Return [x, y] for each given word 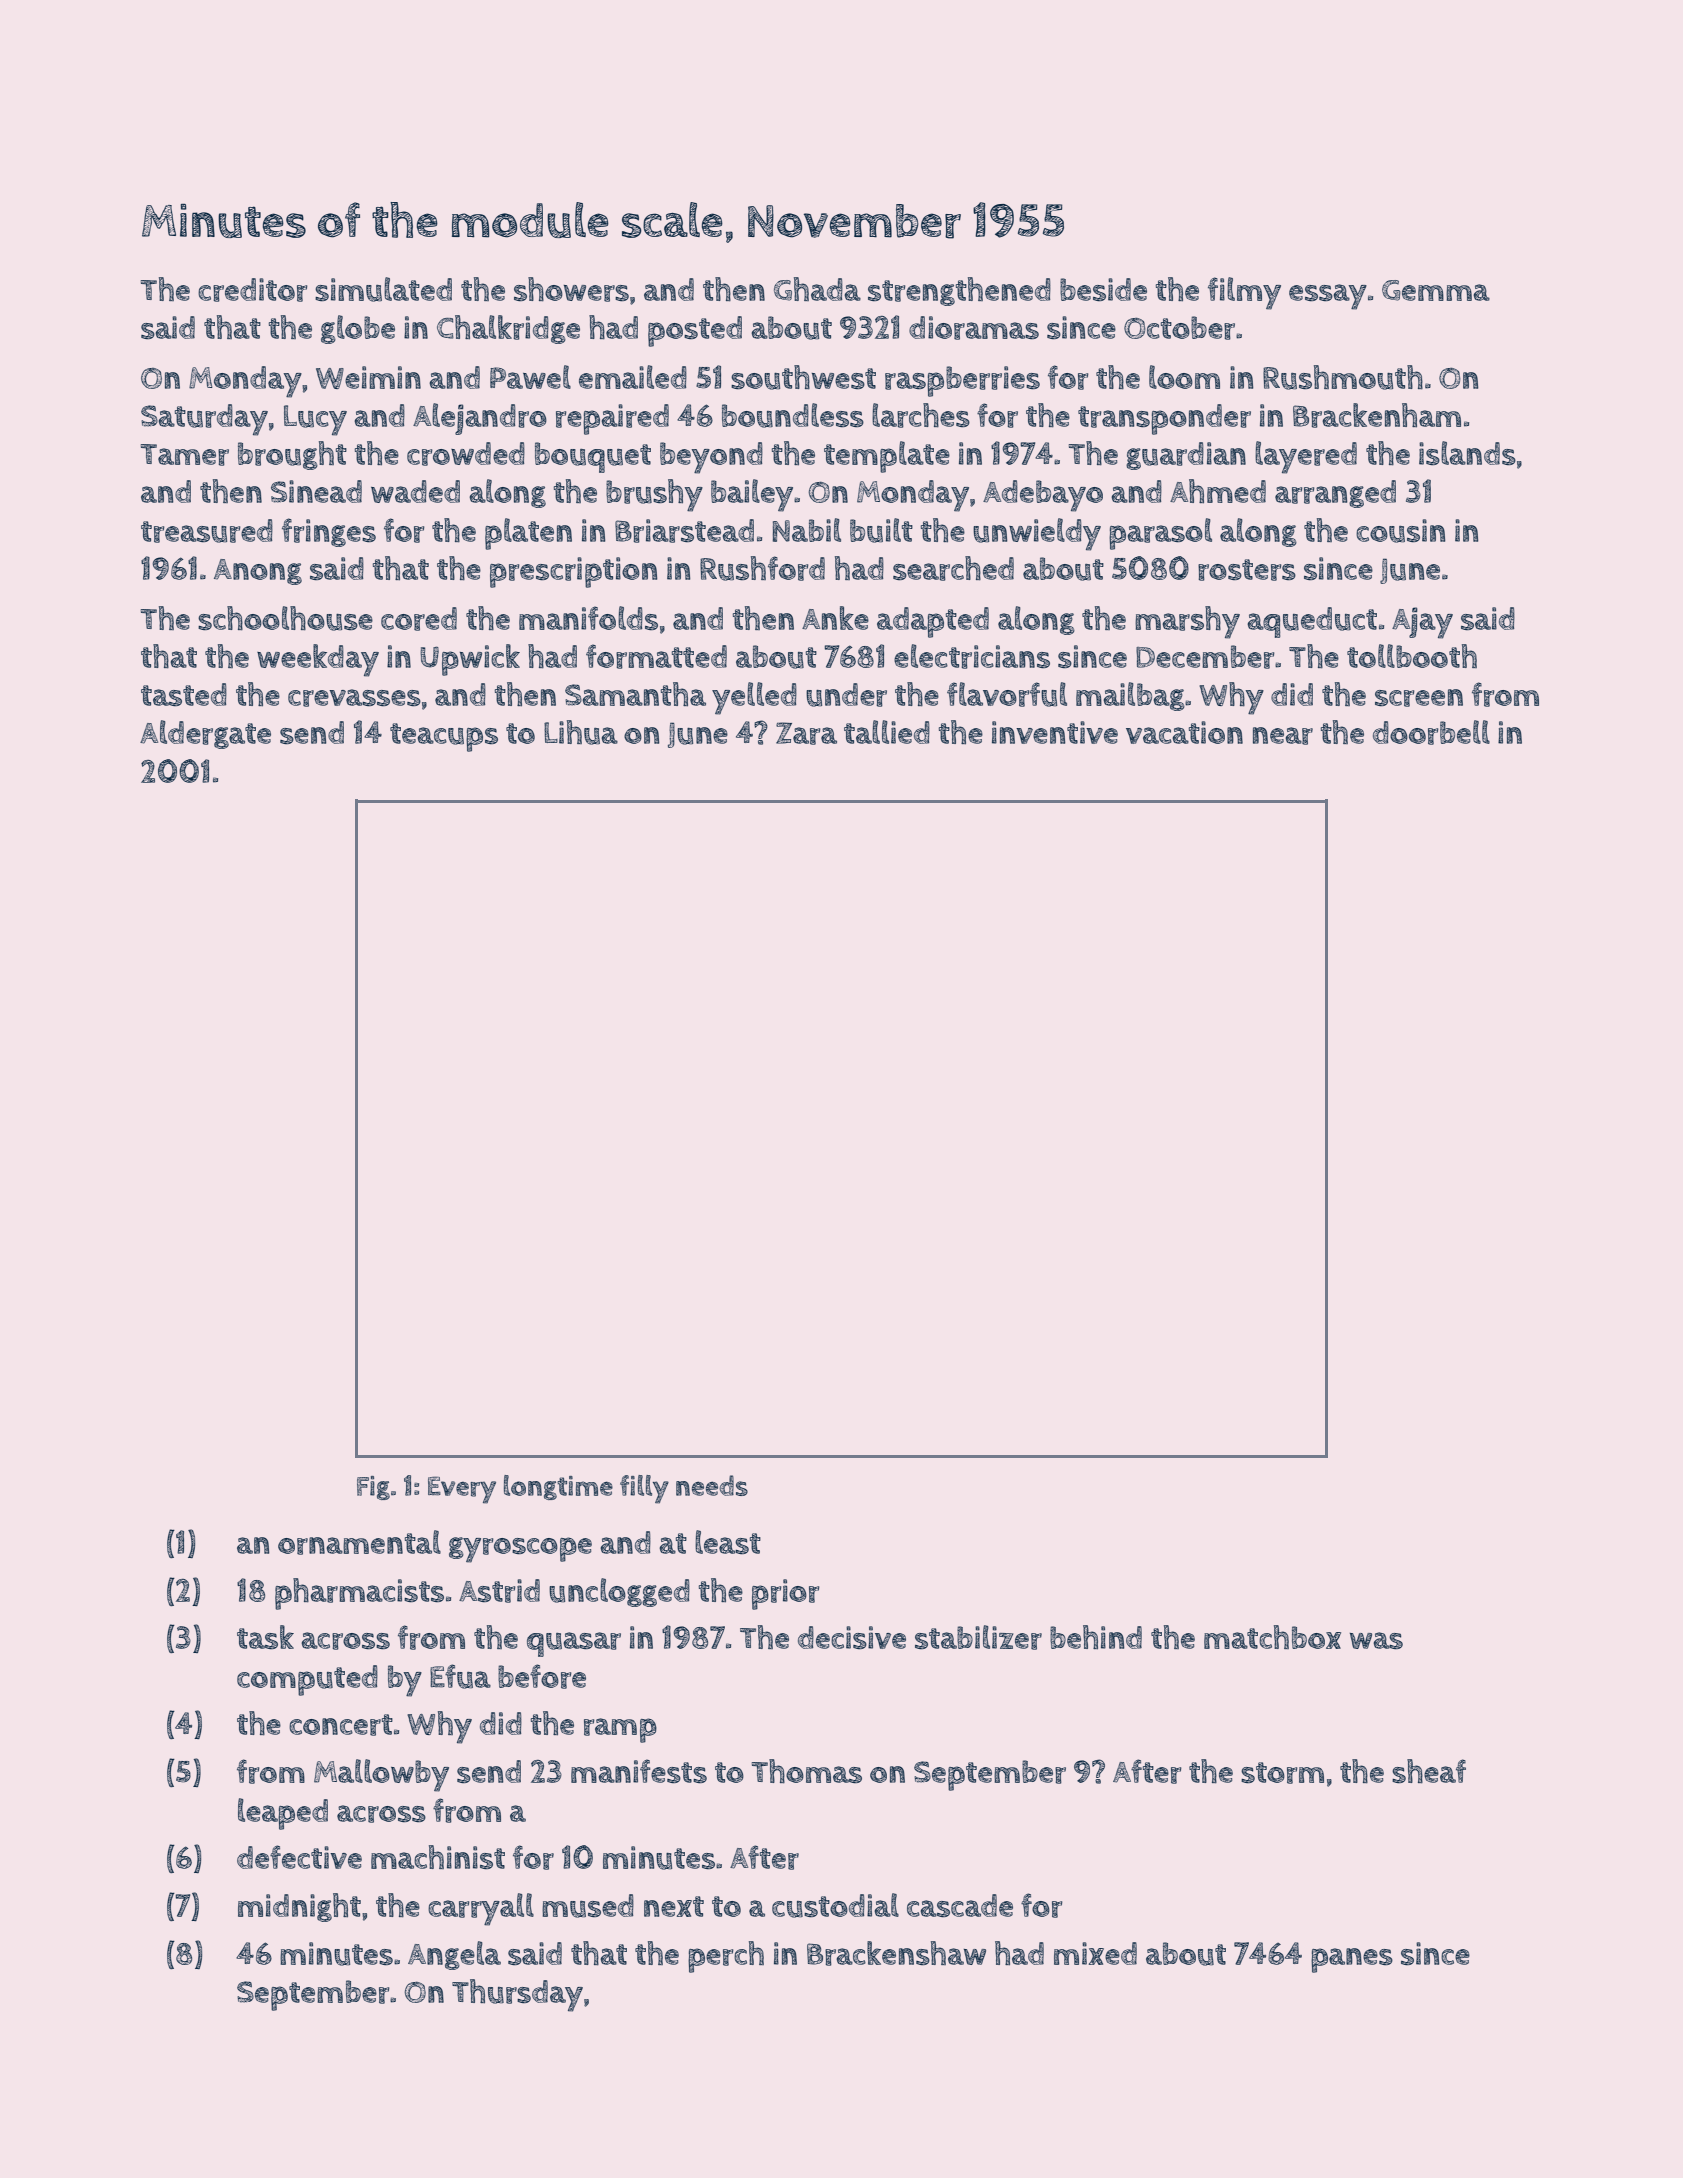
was [1376, 1641]
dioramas [974, 328]
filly [644, 1489]
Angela [454, 1955]
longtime [558, 1487]
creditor [253, 290]
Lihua [581, 732]
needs [712, 1485]
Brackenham [1377, 415]
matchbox [1272, 1637]
